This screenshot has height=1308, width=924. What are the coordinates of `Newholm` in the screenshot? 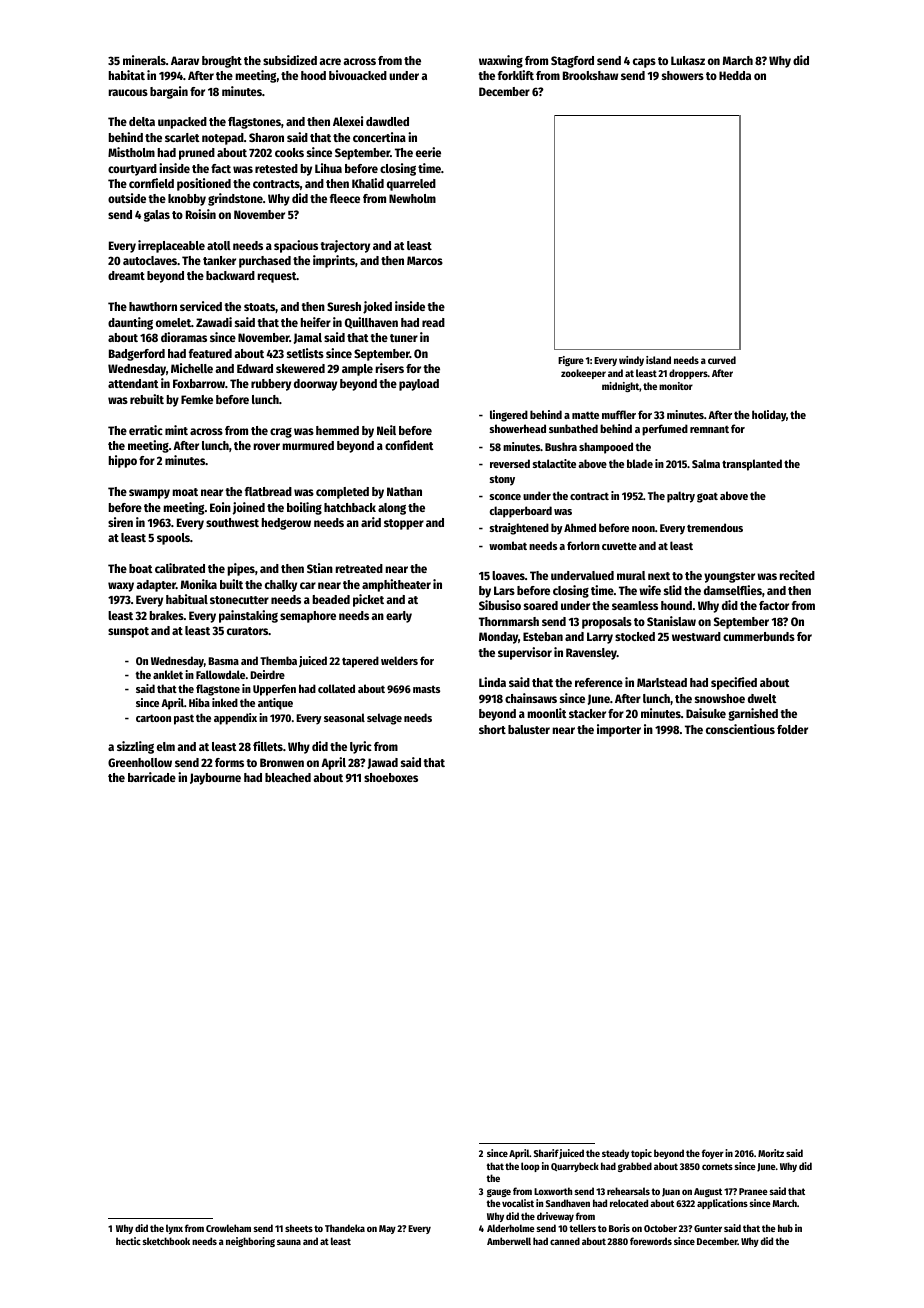 It's located at (412, 198).
